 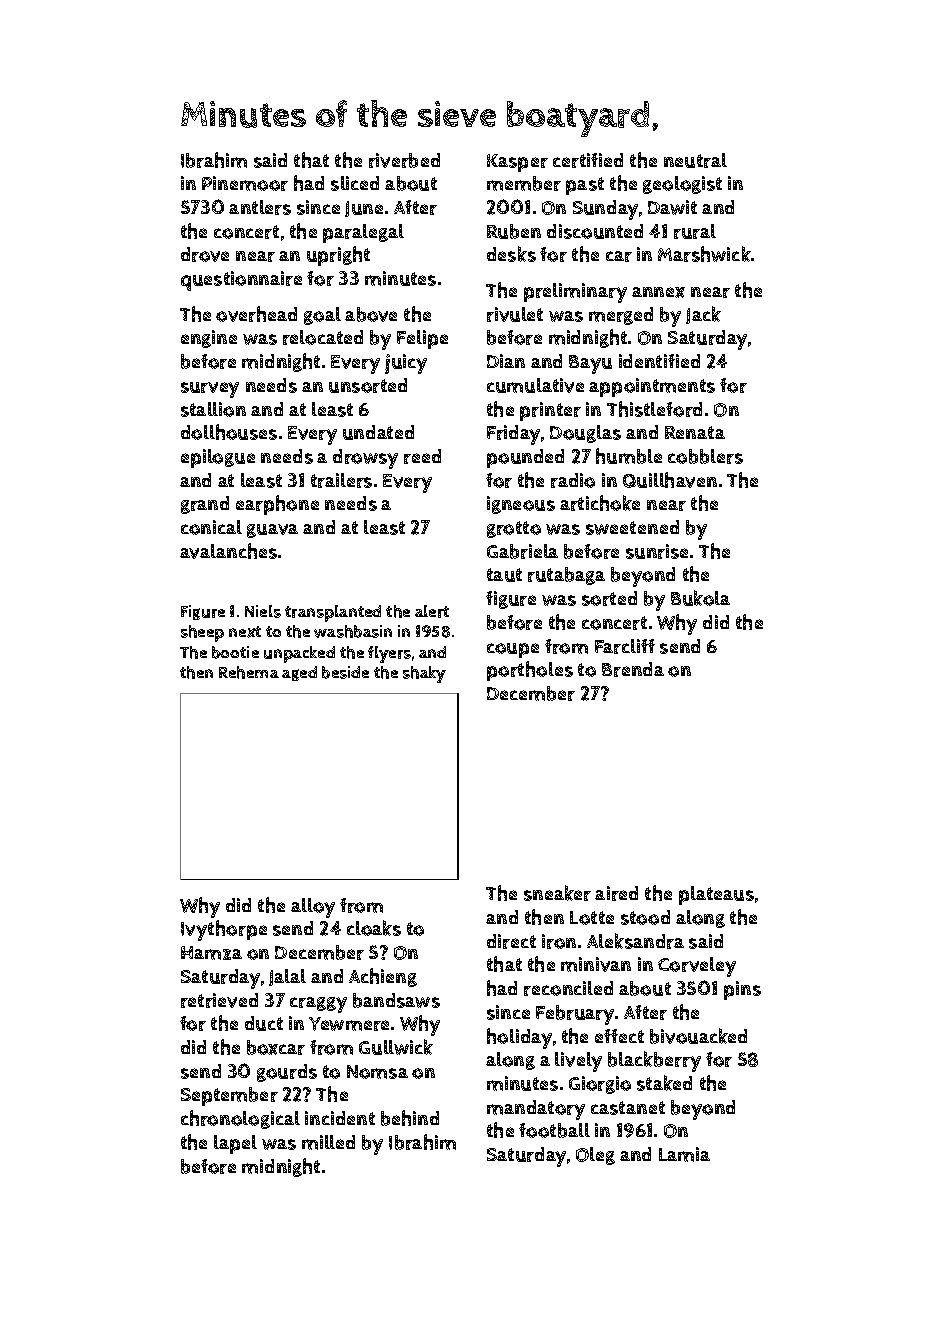 I want to click on football, so click(x=554, y=1130).
